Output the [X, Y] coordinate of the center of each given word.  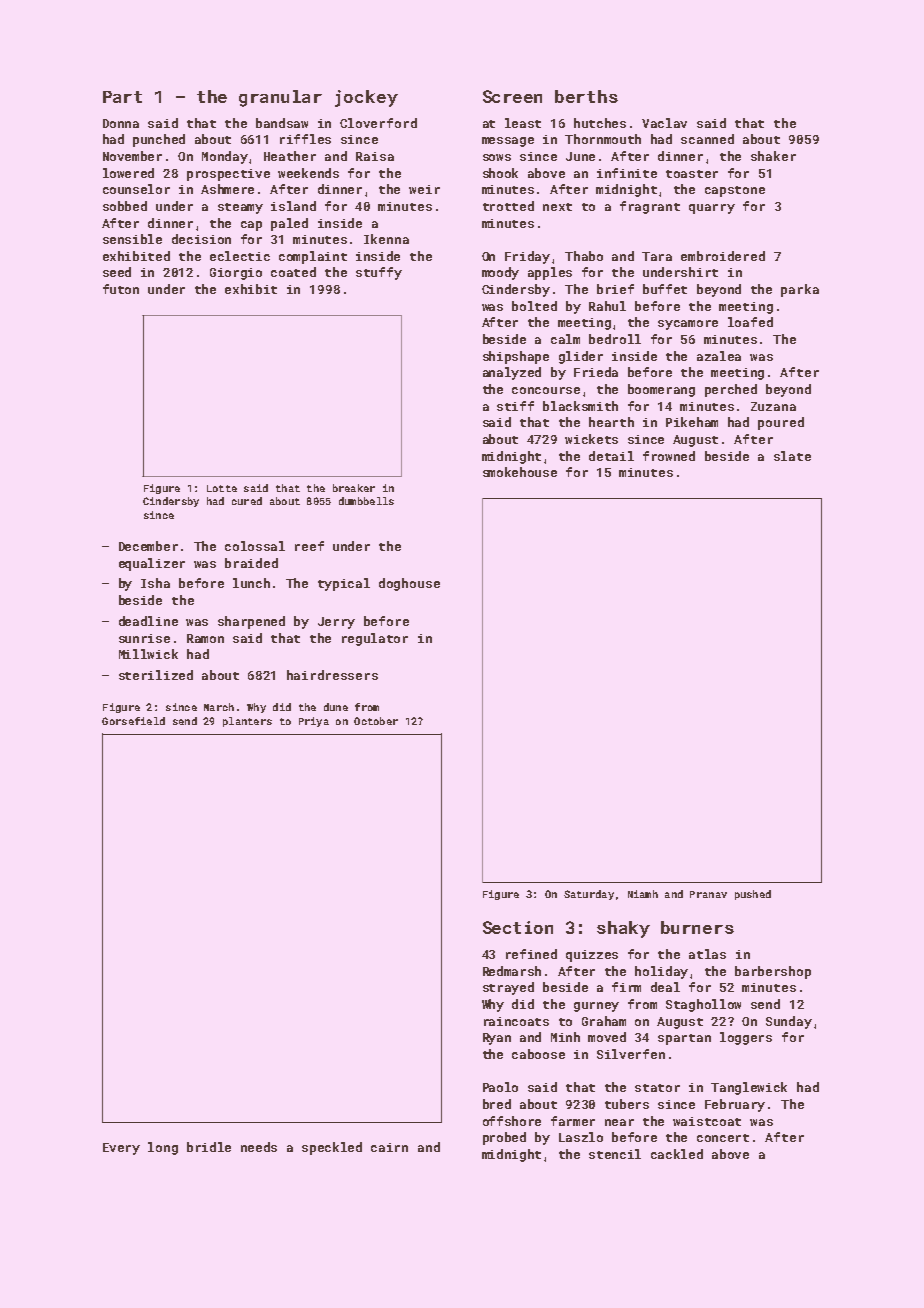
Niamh [643, 894]
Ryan [497, 1039]
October [376, 721]
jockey [366, 98]
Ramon [205, 638]
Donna [121, 123]
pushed [753, 895]
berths [586, 96]
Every [121, 1149]
